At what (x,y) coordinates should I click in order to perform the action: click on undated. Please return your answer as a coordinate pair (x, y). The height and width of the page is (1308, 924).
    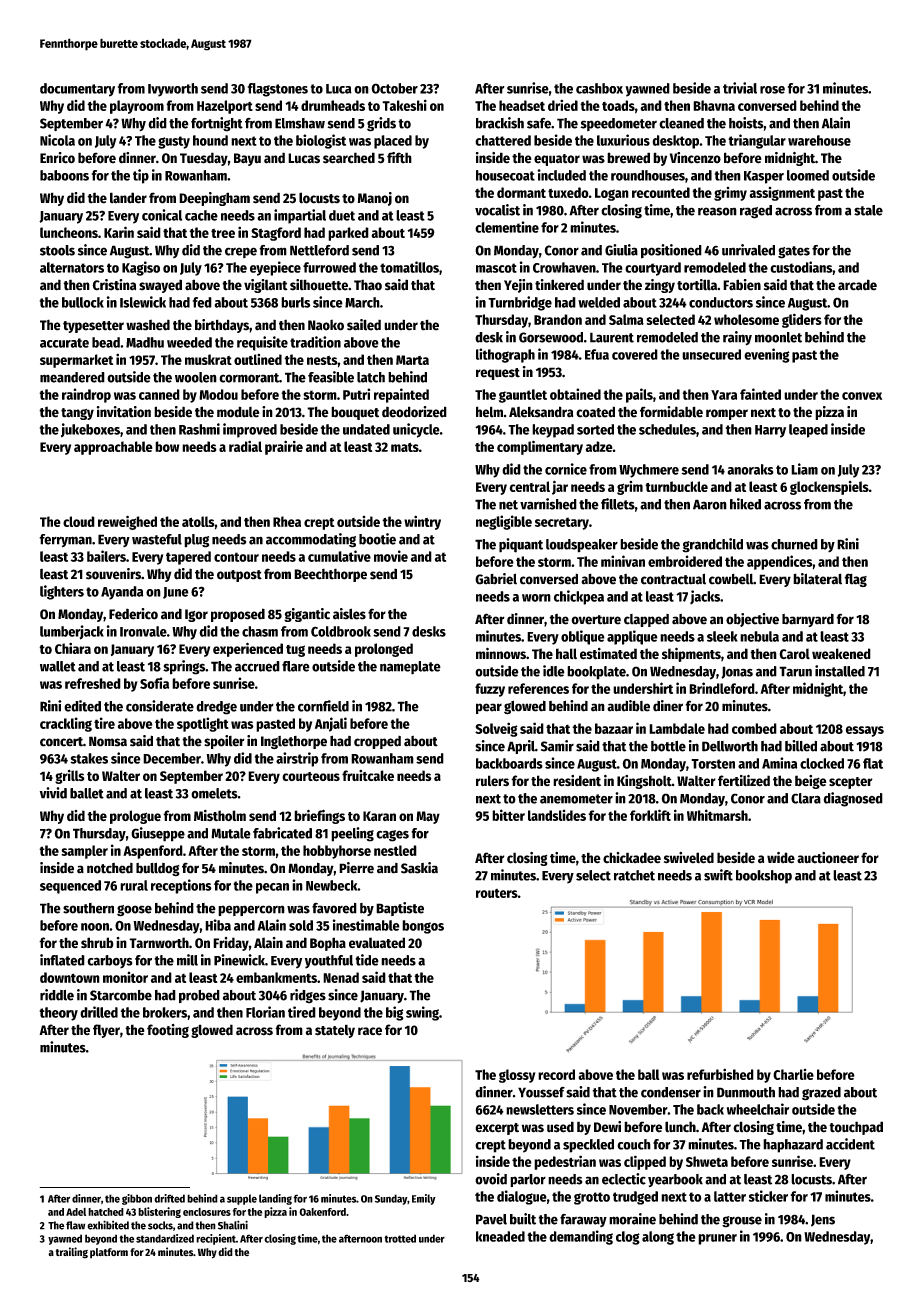
    Looking at the image, I should click on (366, 429).
